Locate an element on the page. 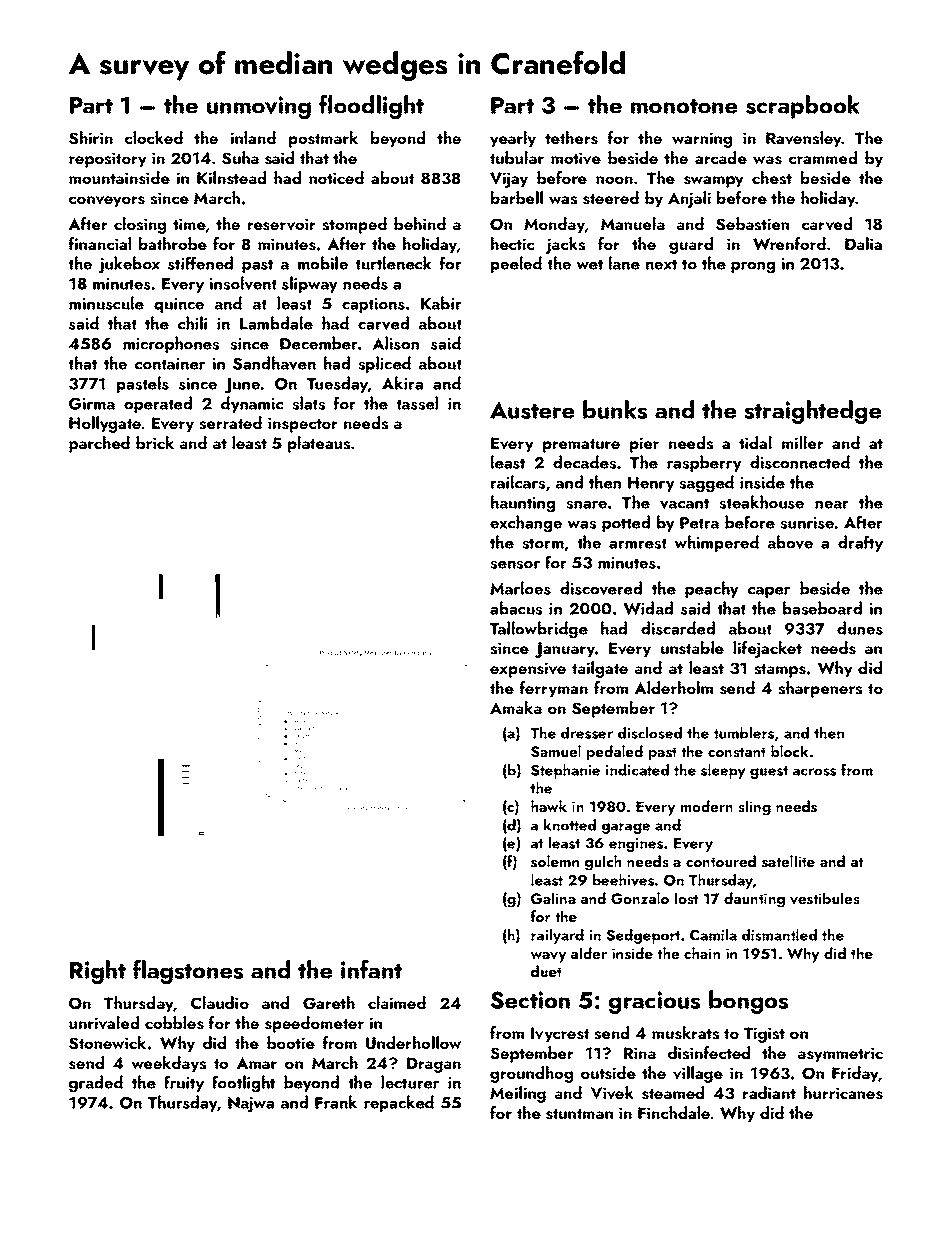 Image resolution: width=952 pixels, height=1233 pixels. microphones is located at coordinates (171, 344).
